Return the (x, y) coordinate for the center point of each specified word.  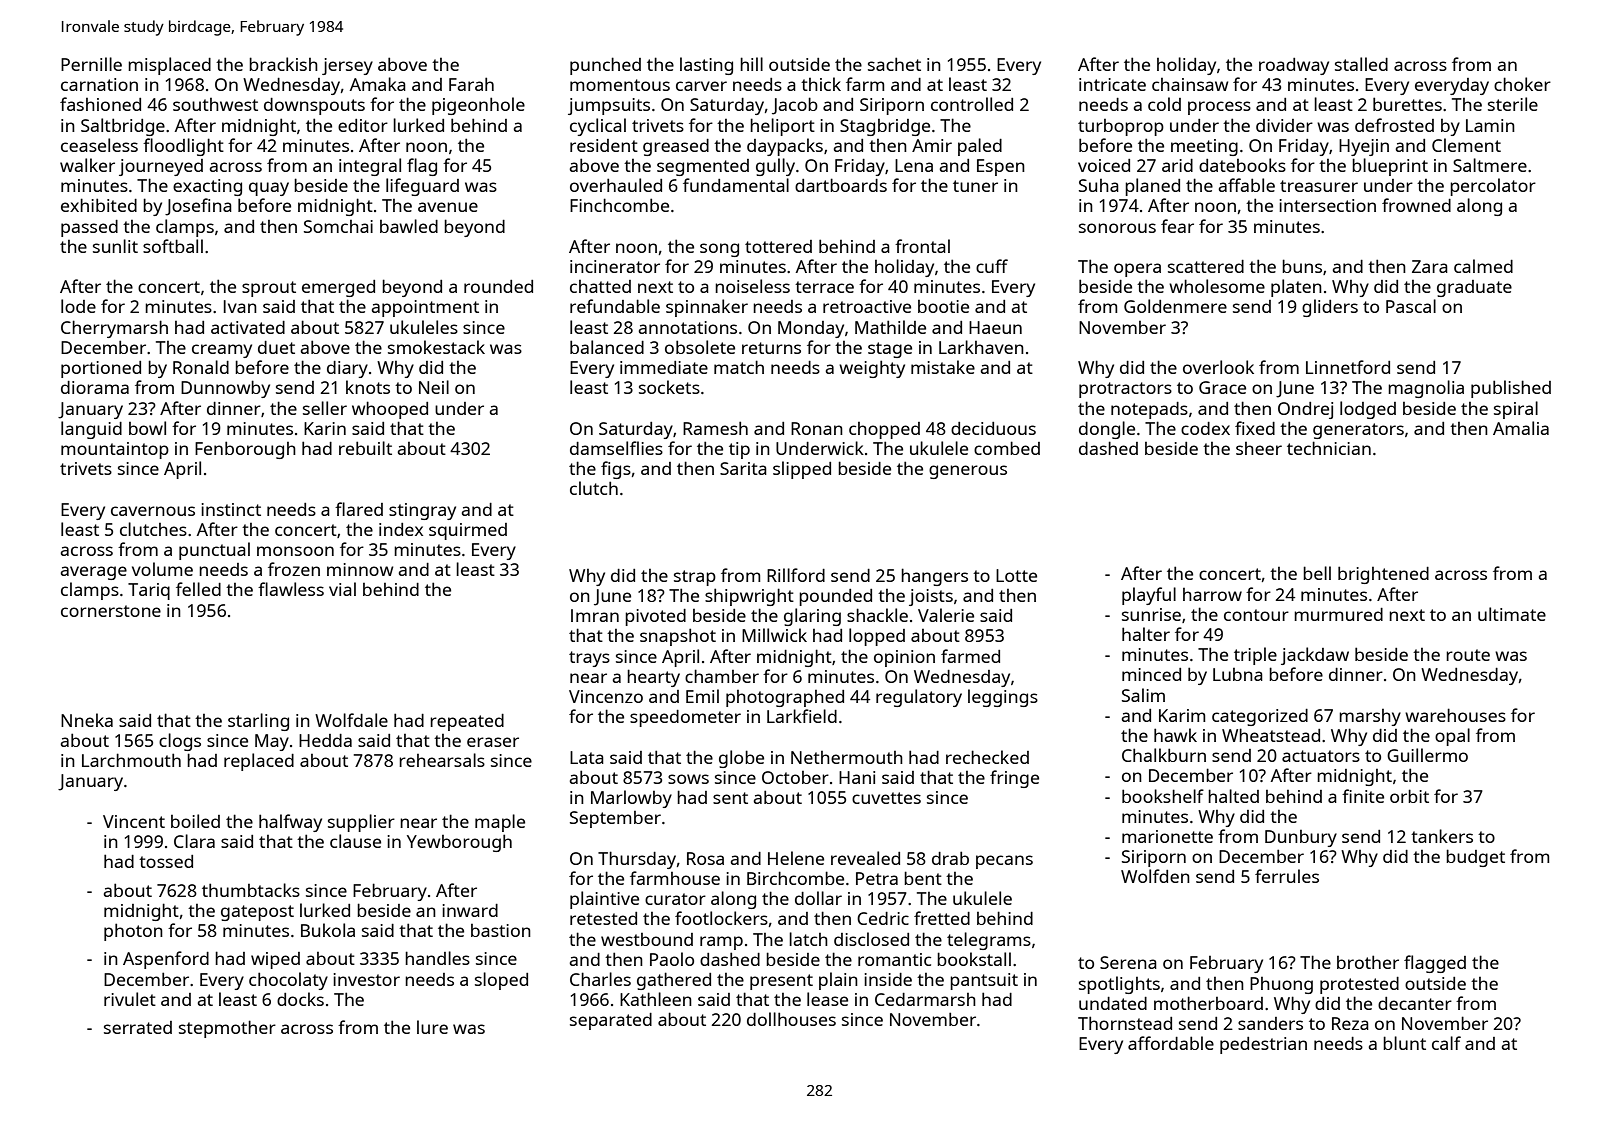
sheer (1259, 448)
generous (968, 472)
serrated (138, 1027)
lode (78, 306)
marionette (1167, 836)
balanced (607, 347)
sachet (894, 64)
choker (1522, 84)
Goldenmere (1175, 306)
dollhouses (791, 1019)
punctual (214, 551)
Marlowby (631, 799)
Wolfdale (351, 720)
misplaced (169, 66)
